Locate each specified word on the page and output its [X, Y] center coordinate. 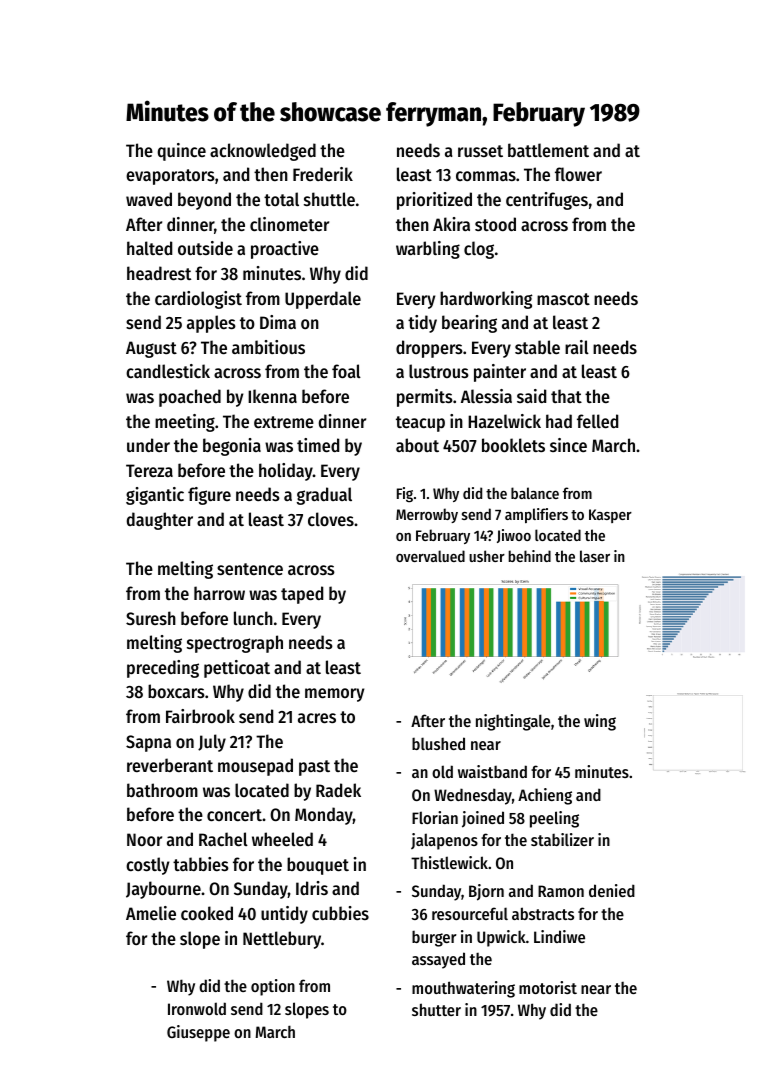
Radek [338, 790]
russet [480, 151]
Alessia [486, 396]
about [417, 445]
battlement [548, 150]
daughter [160, 521]
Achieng [545, 796]
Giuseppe [198, 1033]
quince [181, 152]
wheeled [282, 839]
